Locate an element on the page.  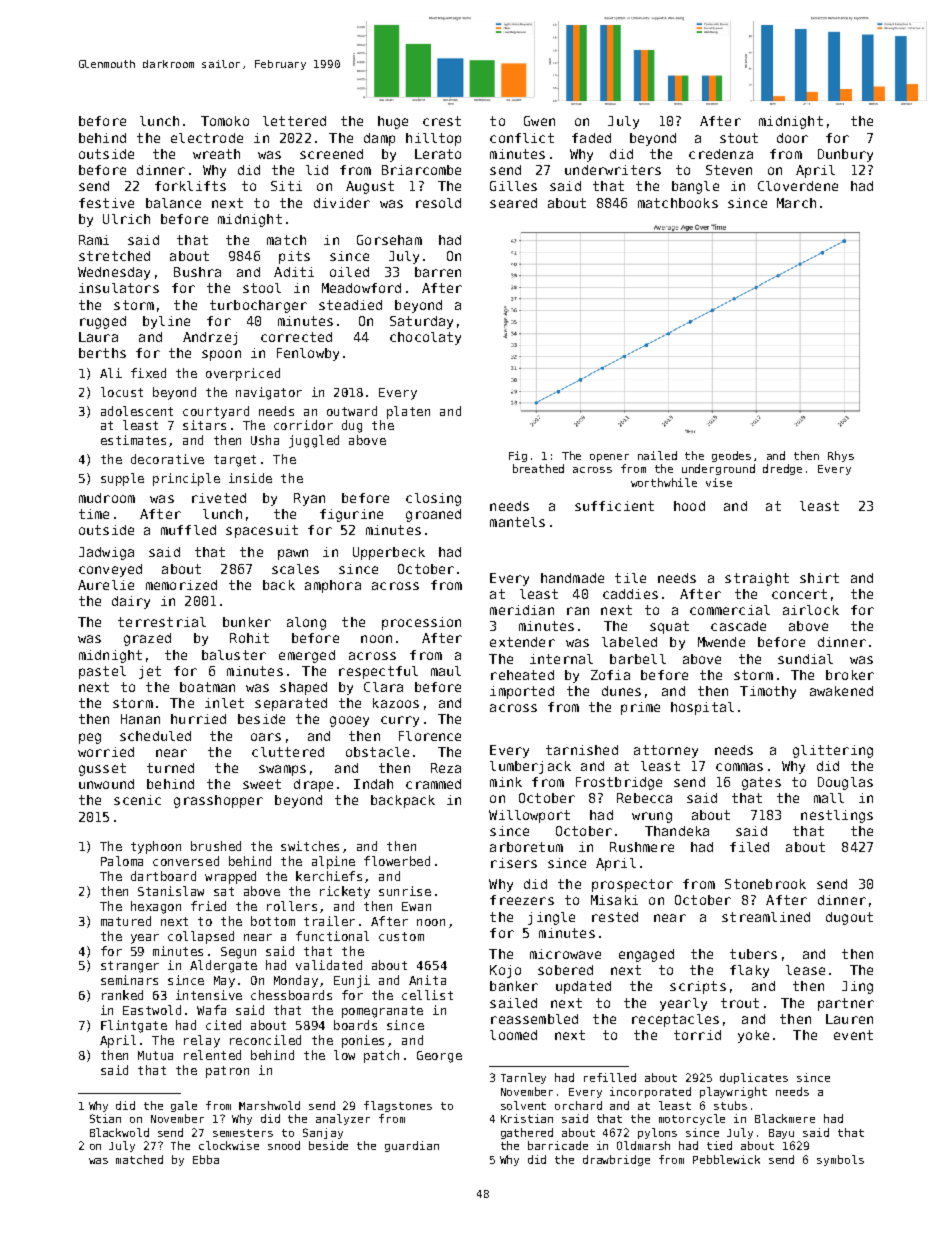
barren is located at coordinates (438, 272).
